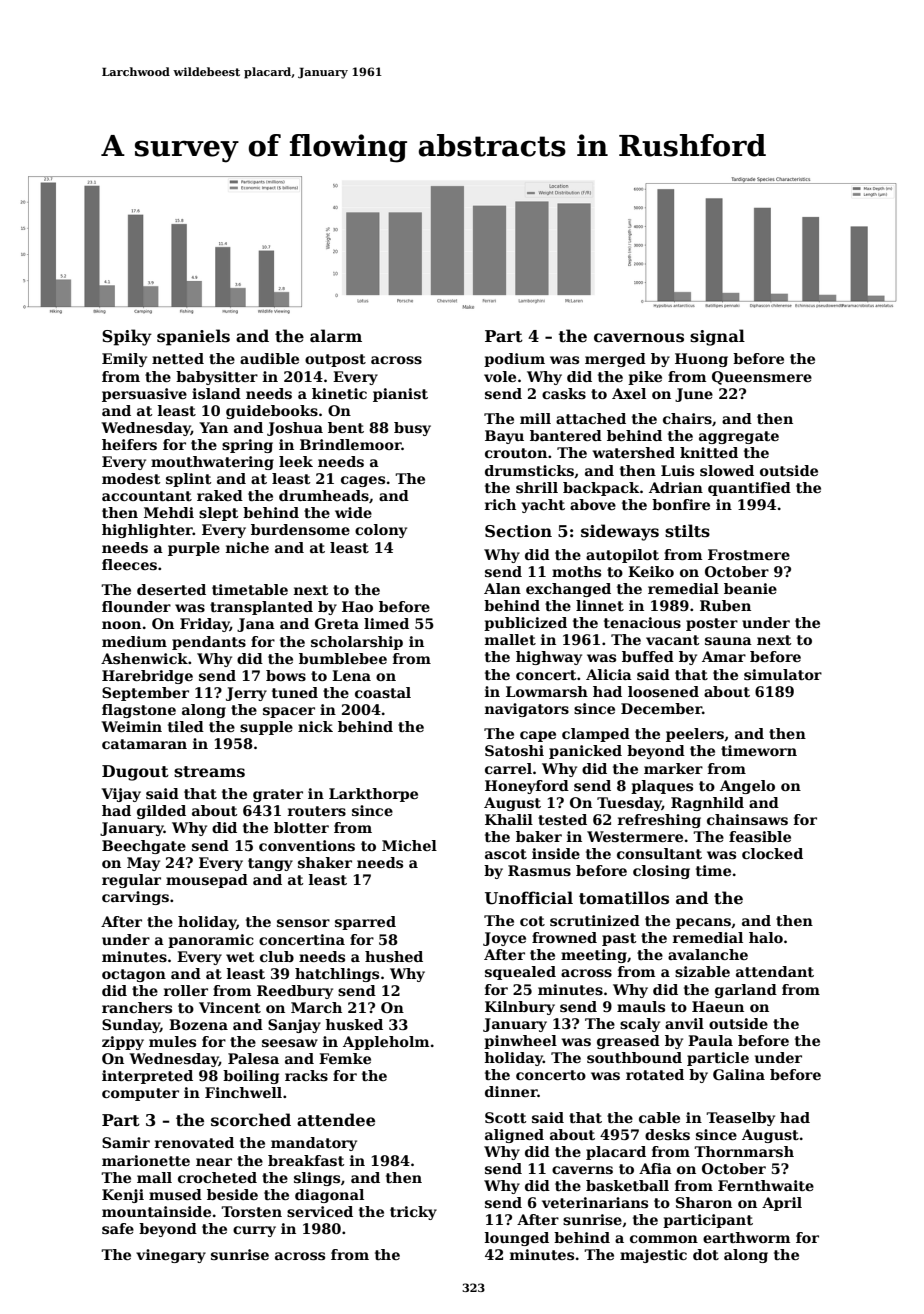 The height and width of the screenshot is (1314, 924). Describe the element at coordinates (129, 564) in the screenshot. I see `fleeces` at that location.
